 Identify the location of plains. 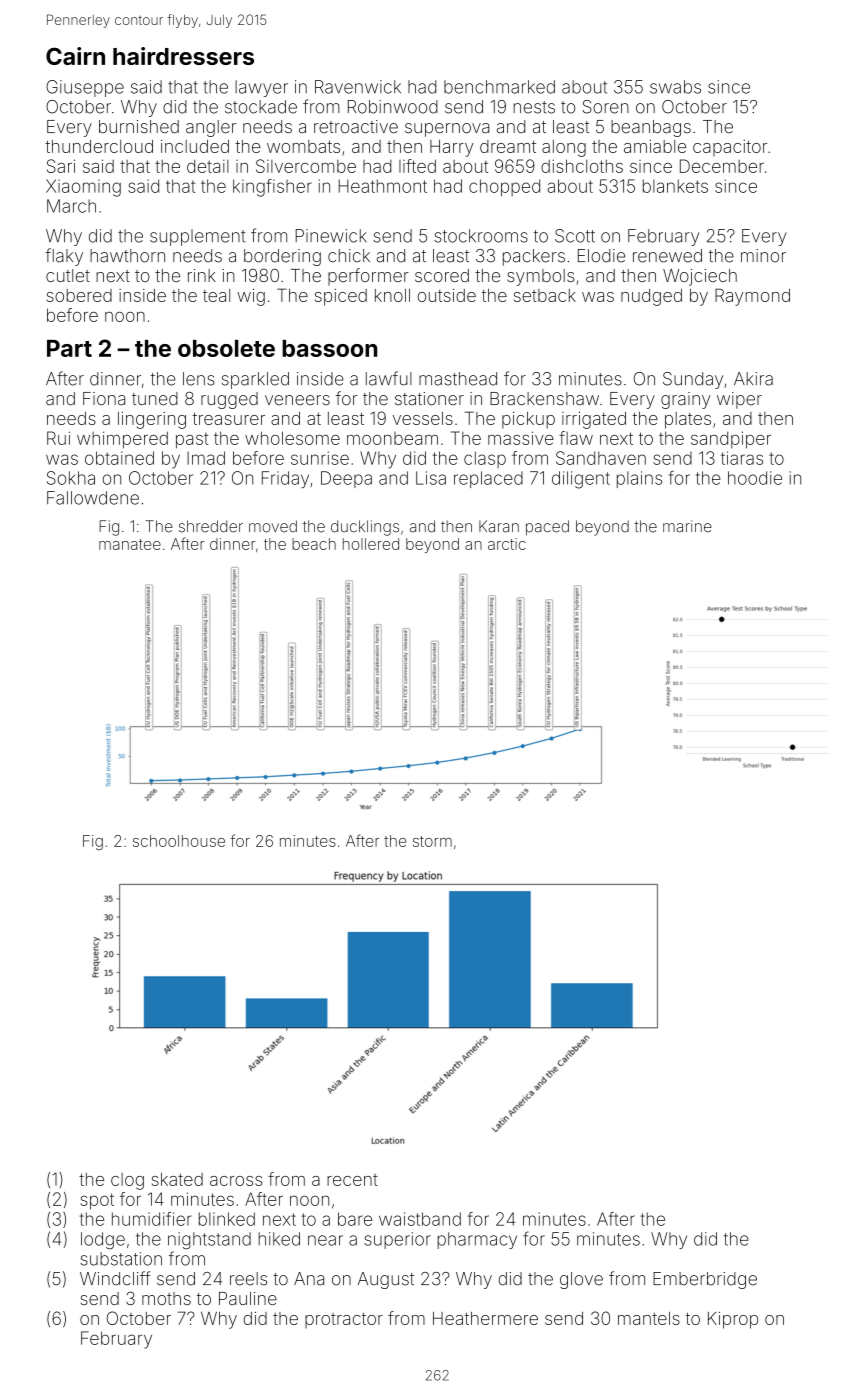
(639, 479).
